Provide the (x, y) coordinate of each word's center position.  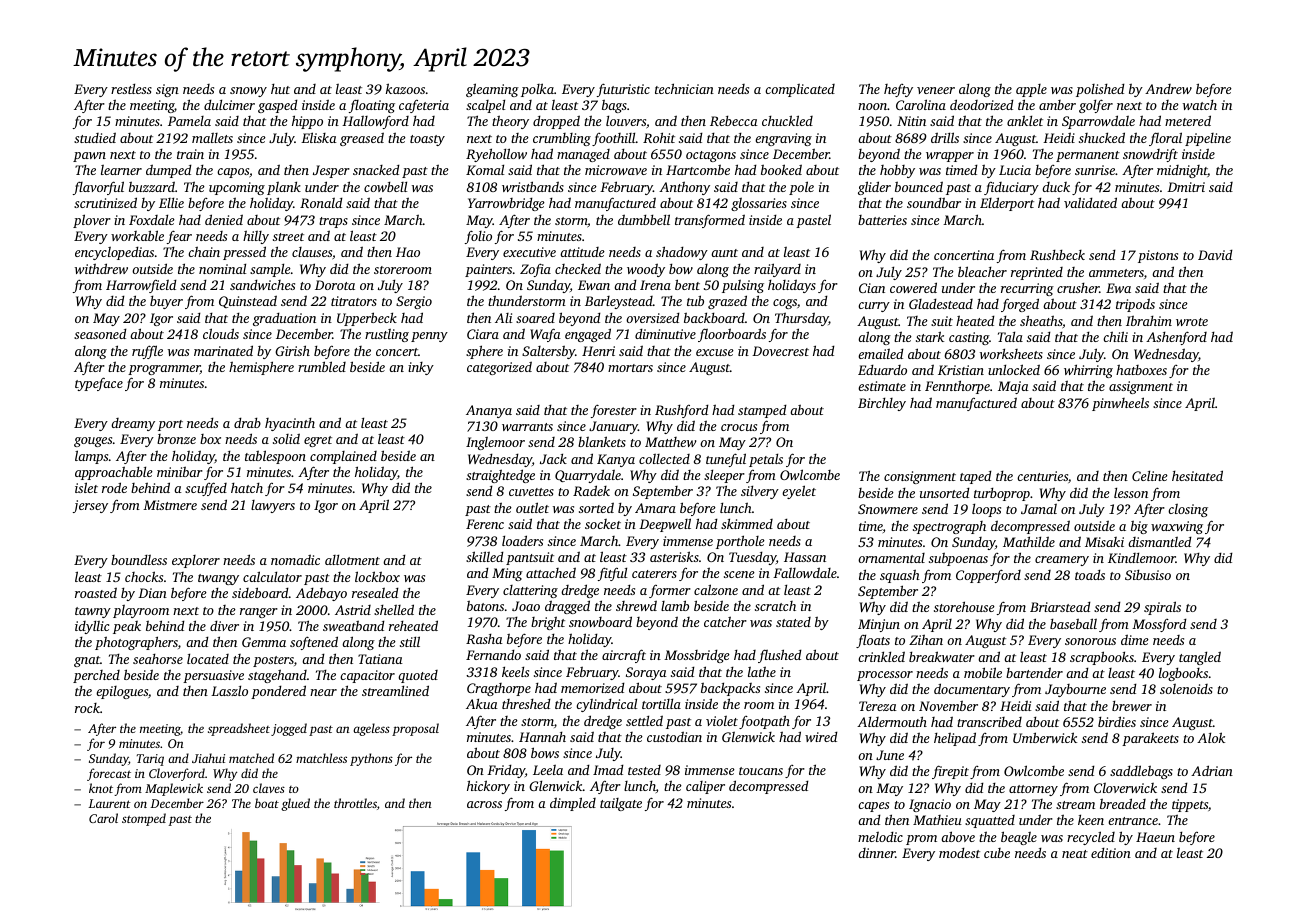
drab (247, 423)
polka (537, 90)
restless (131, 88)
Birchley (882, 404)
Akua (482, 703)
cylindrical (606, 705)
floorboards (732, 335)
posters (273, 661)
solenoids (1186, 689)
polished (1100, 90)
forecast (109, 774)
